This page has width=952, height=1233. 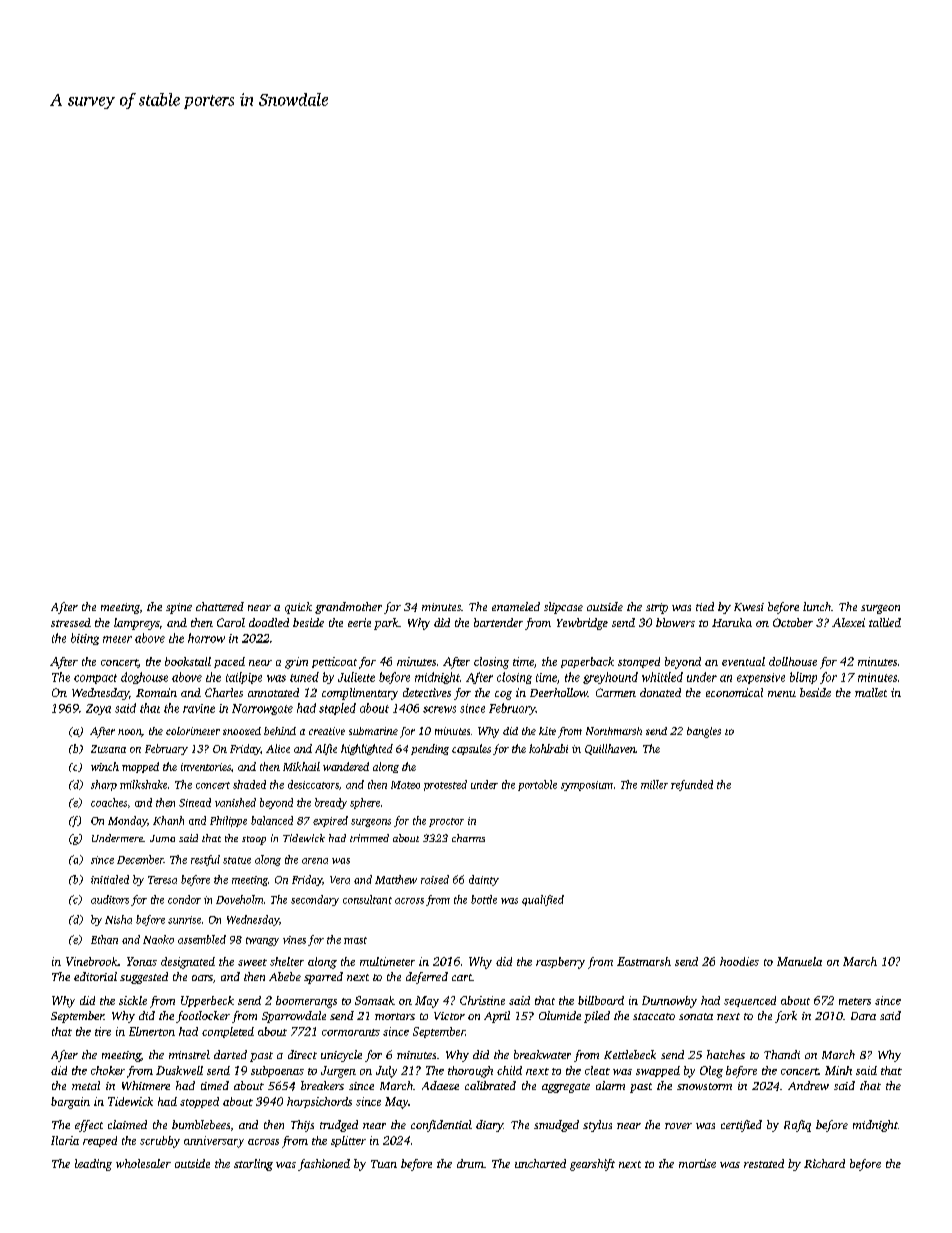 What do you see at coordinates (817, 606) in the page?
I see `lunch` at bounding box center [817, 606].
